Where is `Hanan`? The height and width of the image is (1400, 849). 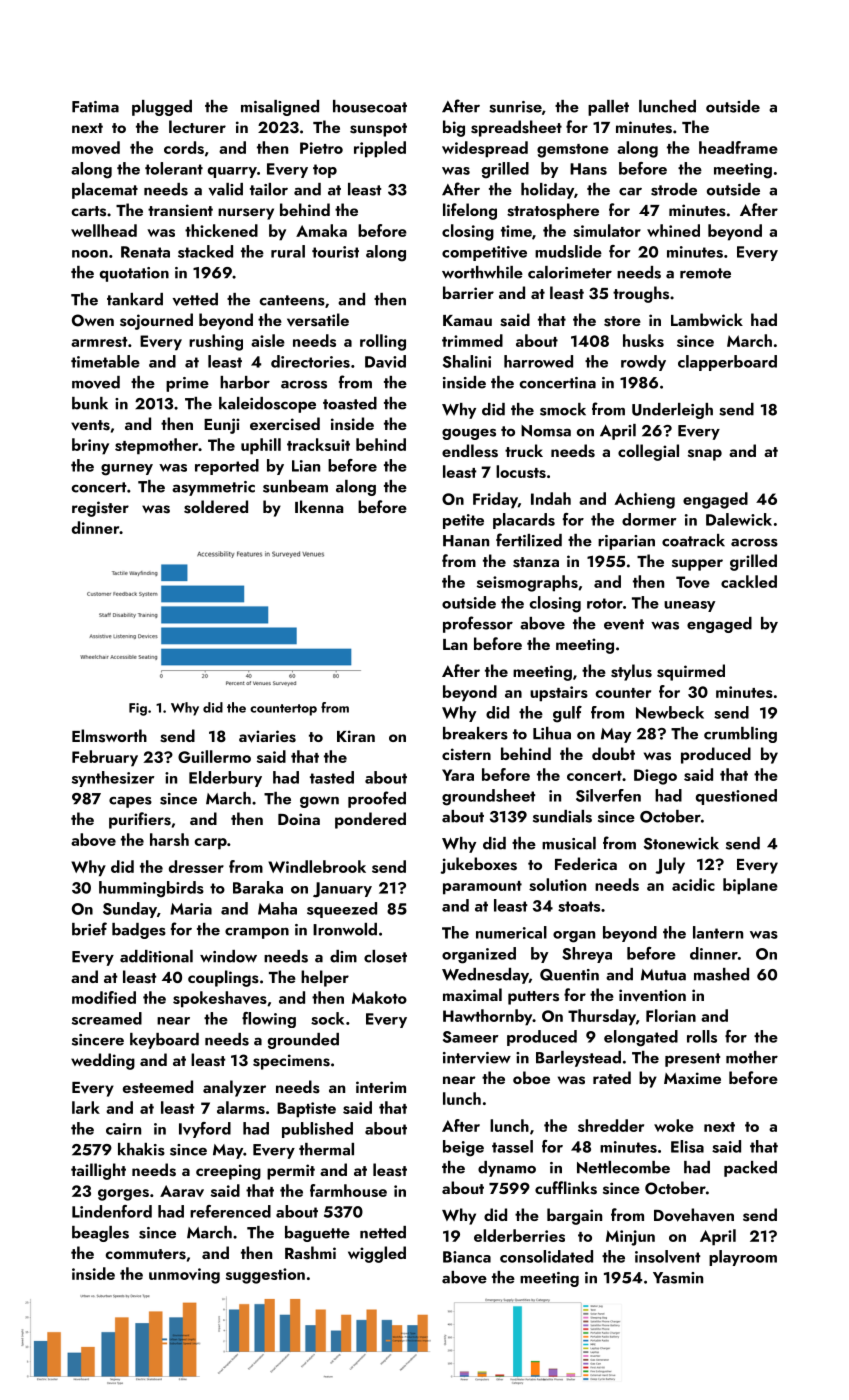
Hanan is located at coordinates (466, 541).
